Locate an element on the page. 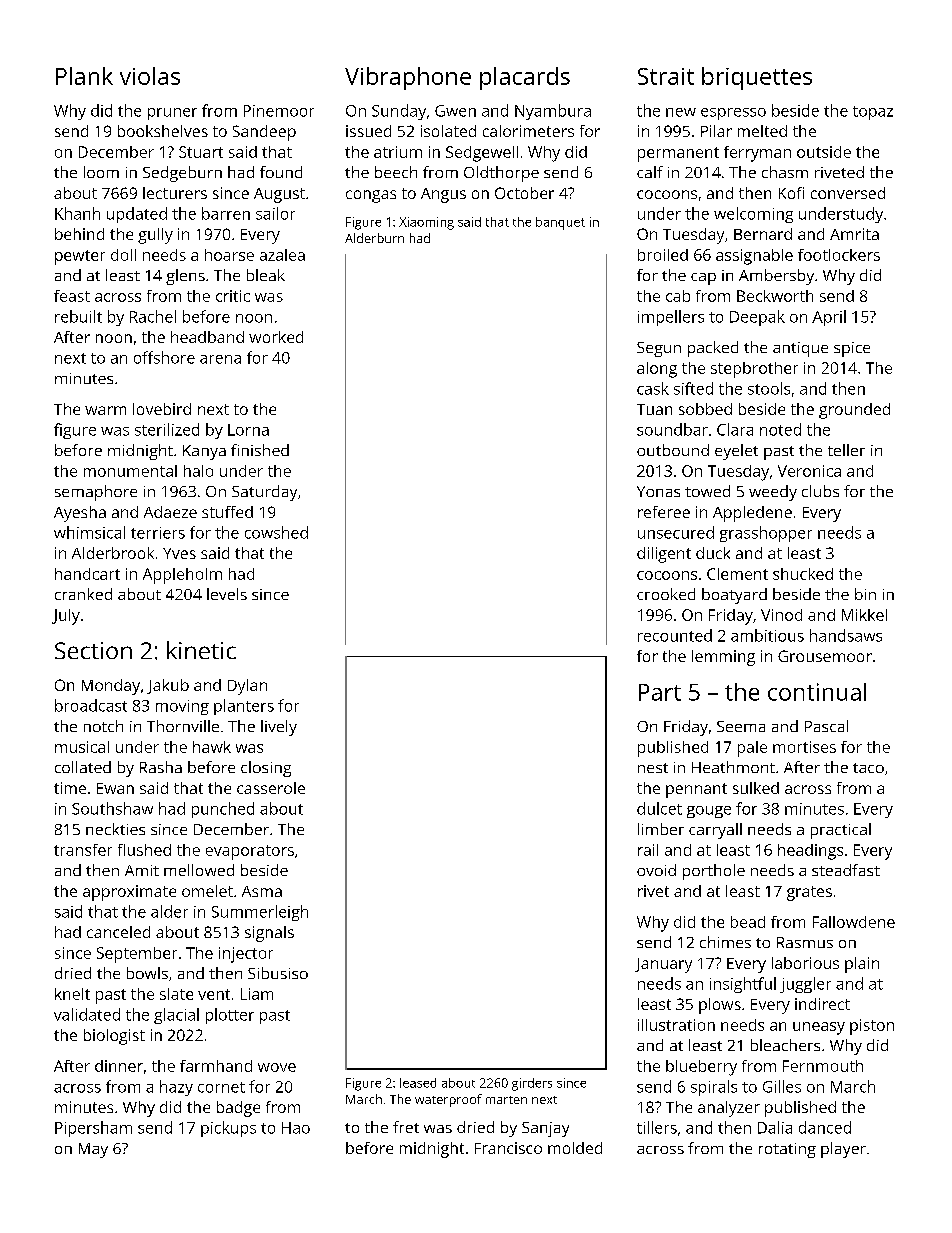 The image size is (952, 1233). April is located at coordinates (829, 318).
